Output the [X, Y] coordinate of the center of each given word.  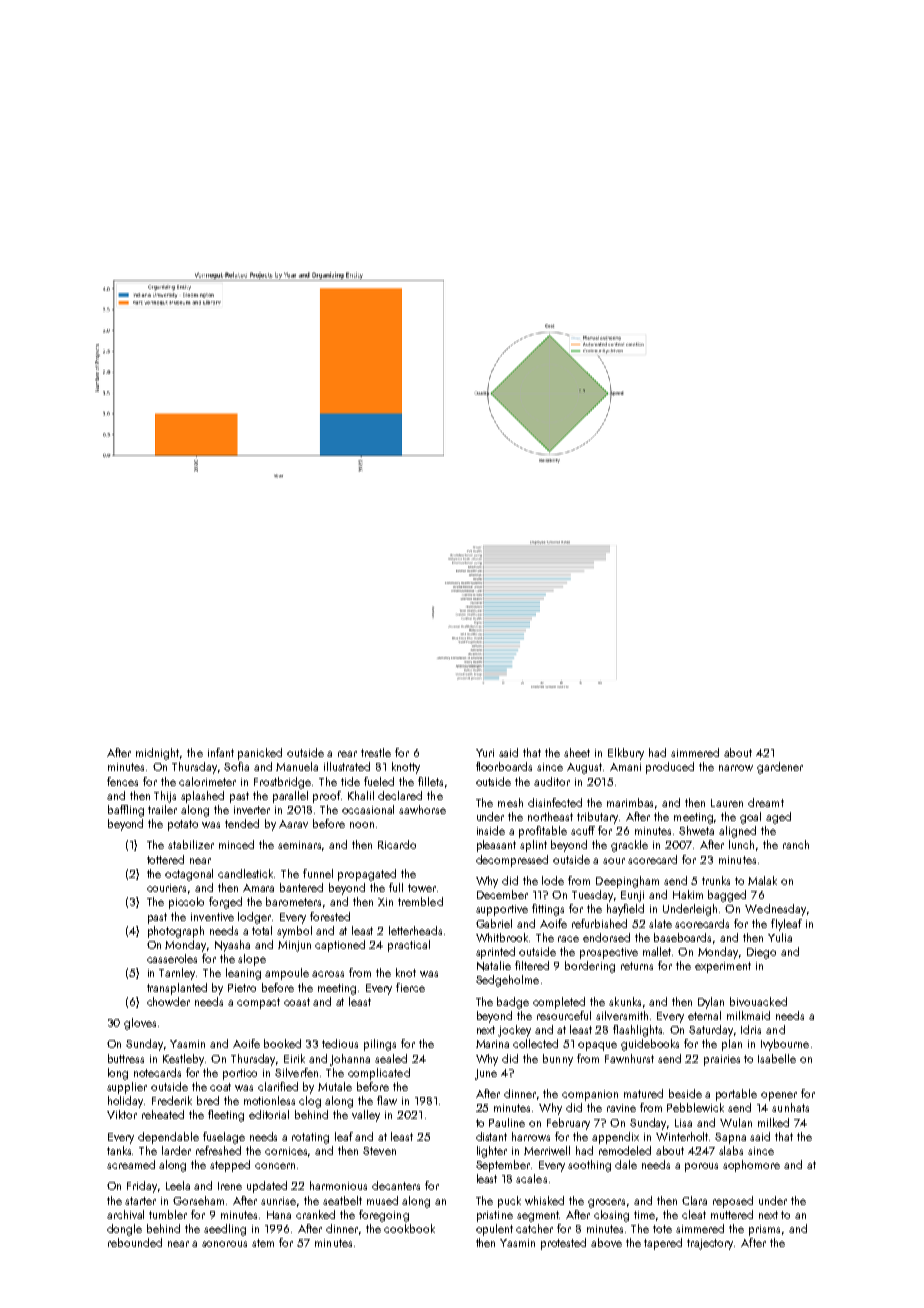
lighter [492, 1152]
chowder [168, 1001]
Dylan [711, 1003]
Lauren [727, 803]
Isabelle [777, 1058]
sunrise [279, 1202]
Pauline [507, 1122]
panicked [260, 754]
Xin [385, 902]
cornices [287, 1152]
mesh [510, 802]
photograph [176, 932]
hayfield [625, 910]
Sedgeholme [507, 981]
